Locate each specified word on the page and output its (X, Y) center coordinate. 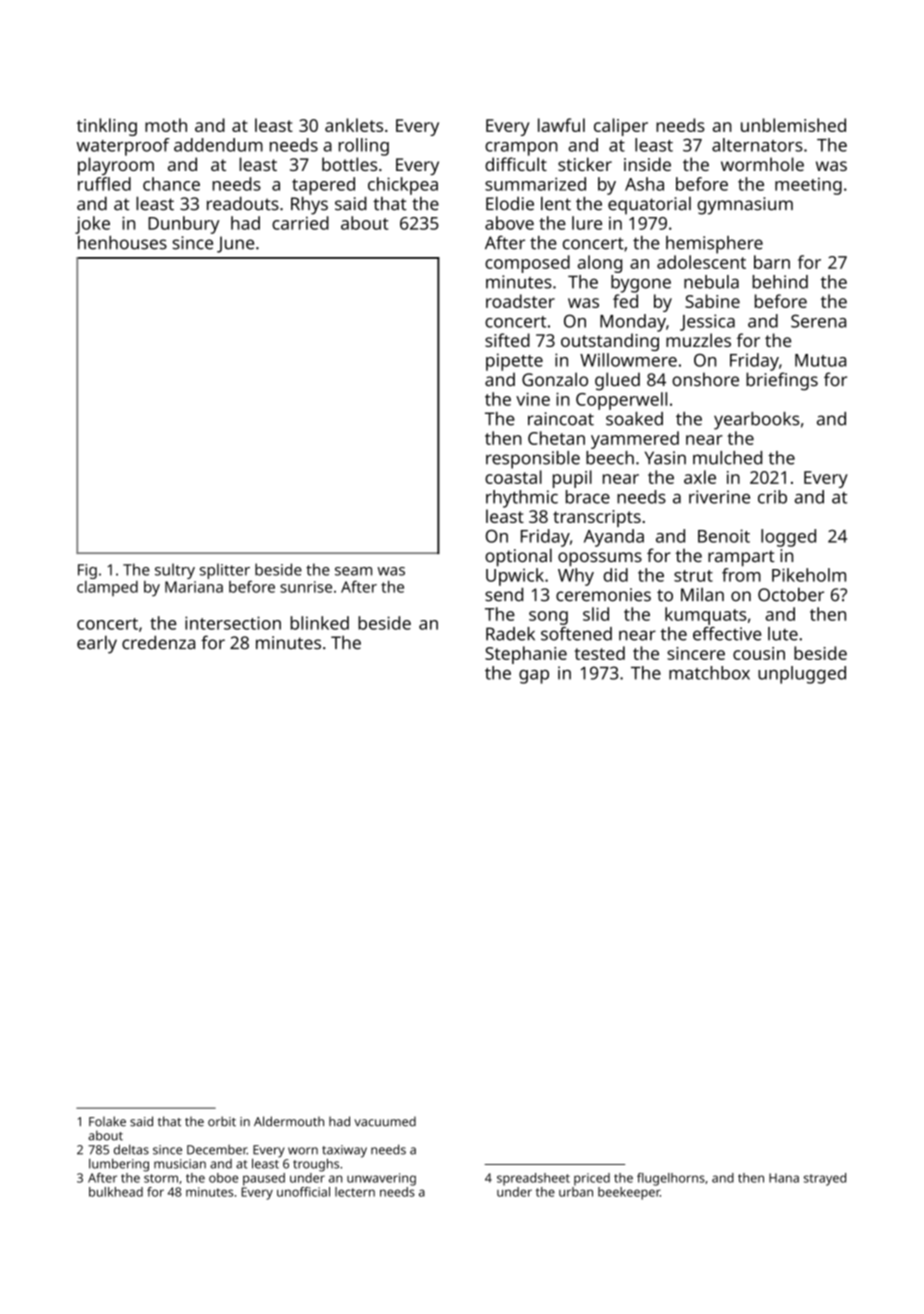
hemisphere (714, 245)
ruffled (104, 184)
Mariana (194, 587)
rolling (364, 147)
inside (647, 164)
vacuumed (385, 1121)
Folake (107, 1121)
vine (533, 399)
